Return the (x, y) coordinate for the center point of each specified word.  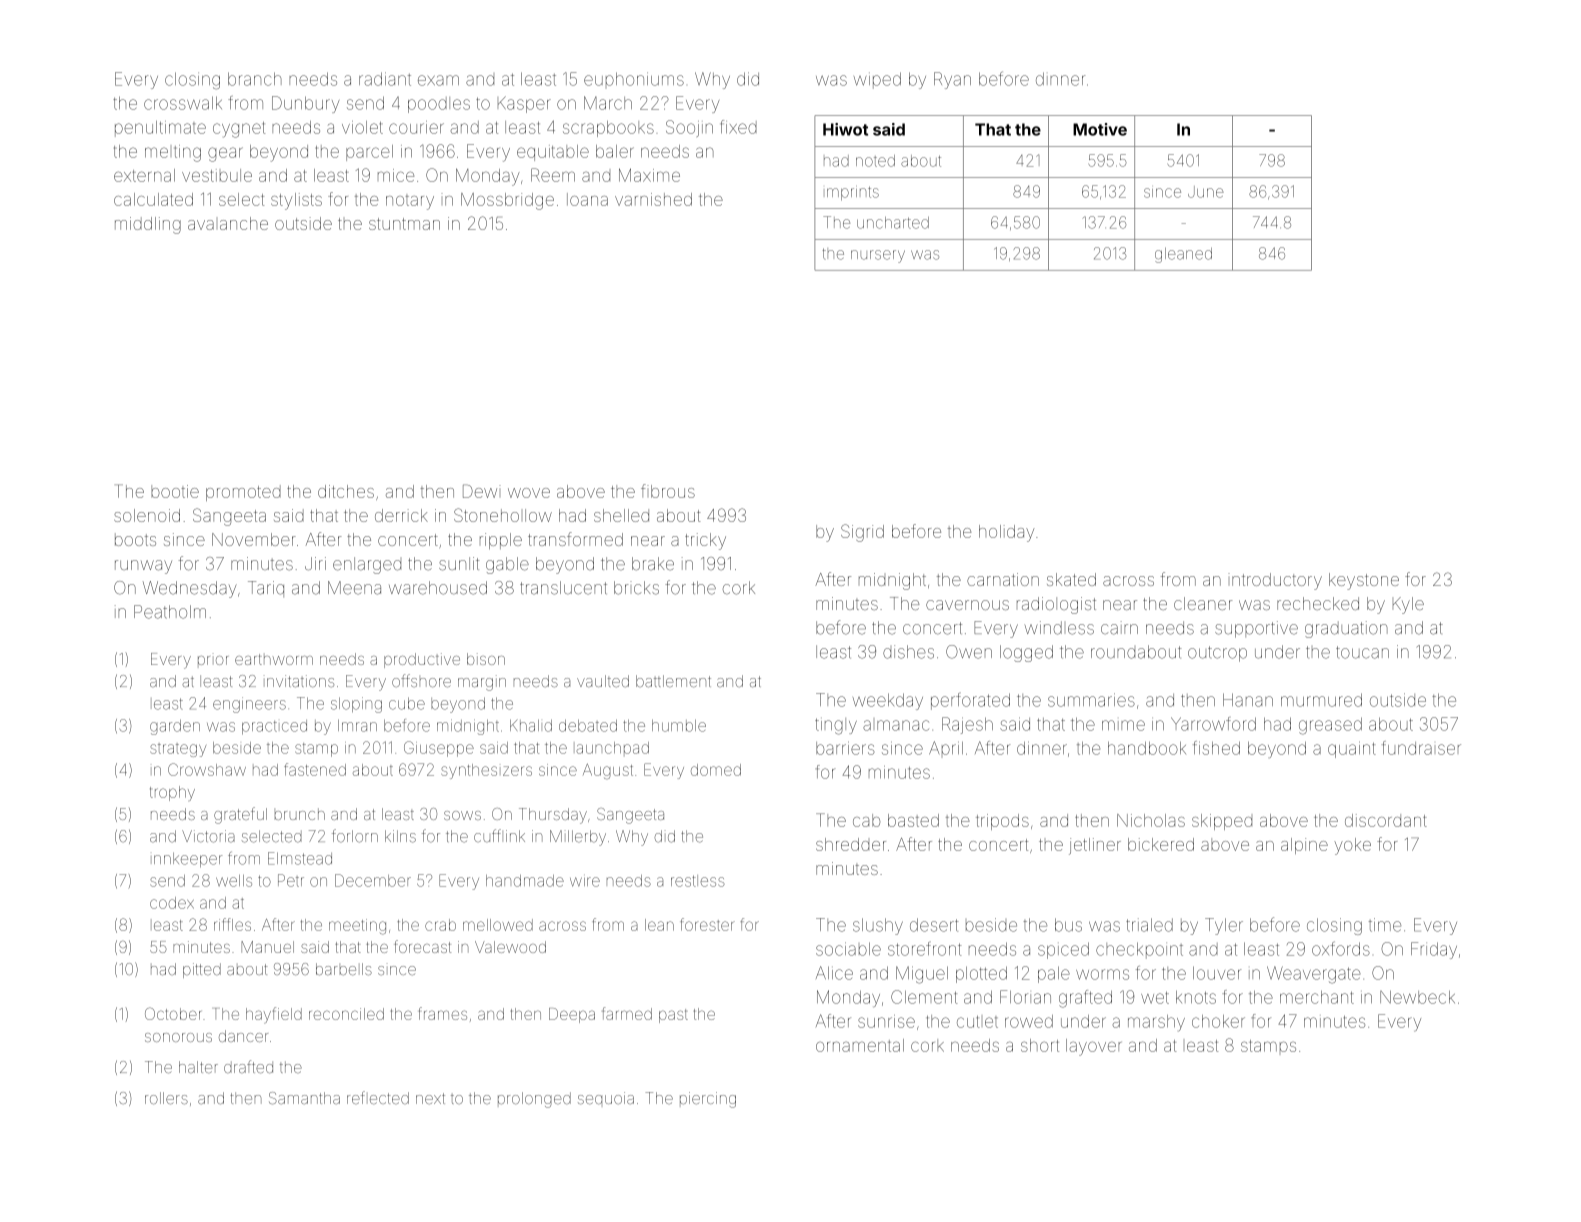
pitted (202, 970)
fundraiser (1421, 748)
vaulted (603, 681)
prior (213, 660)
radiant (385, 79)
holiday (1007, 533)
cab (866, 820)
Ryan (952, 80)
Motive (1100, 129)
